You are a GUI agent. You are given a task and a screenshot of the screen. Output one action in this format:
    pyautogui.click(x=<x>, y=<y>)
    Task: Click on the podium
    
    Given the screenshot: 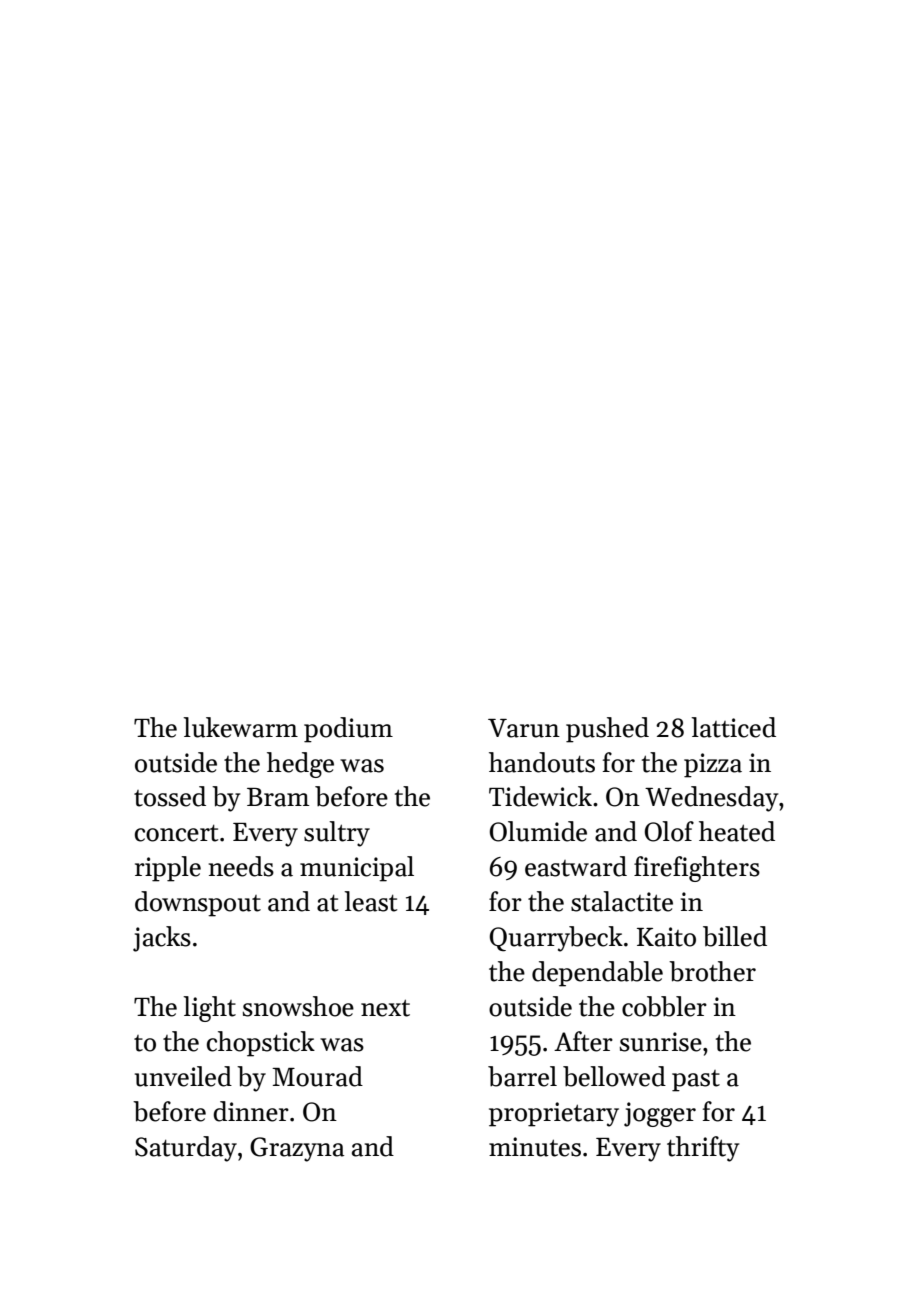 What is the action you would take?
    pyautogui.click(x=348, y=730)
